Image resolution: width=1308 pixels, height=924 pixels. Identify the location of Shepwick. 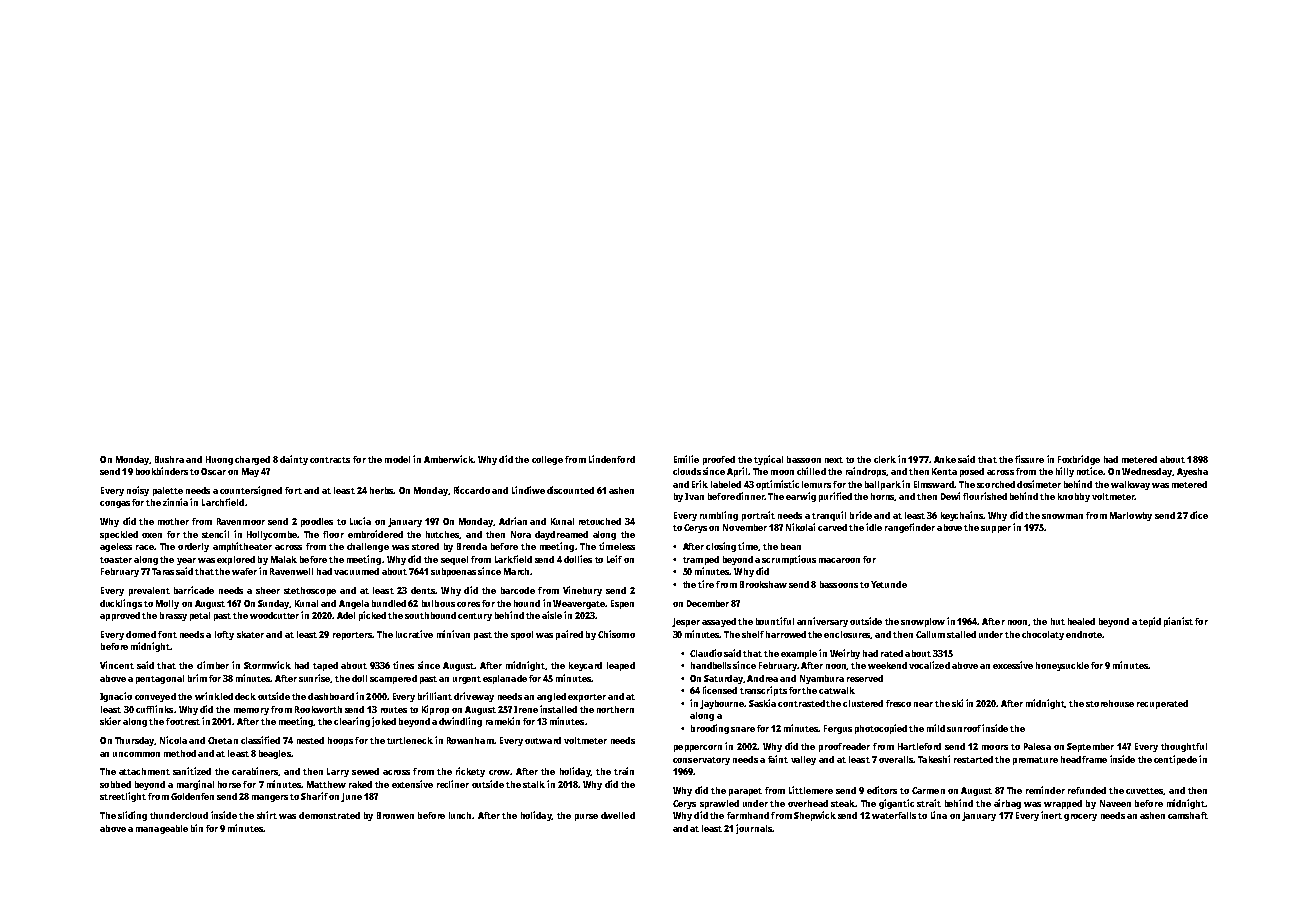
(815, 816).
